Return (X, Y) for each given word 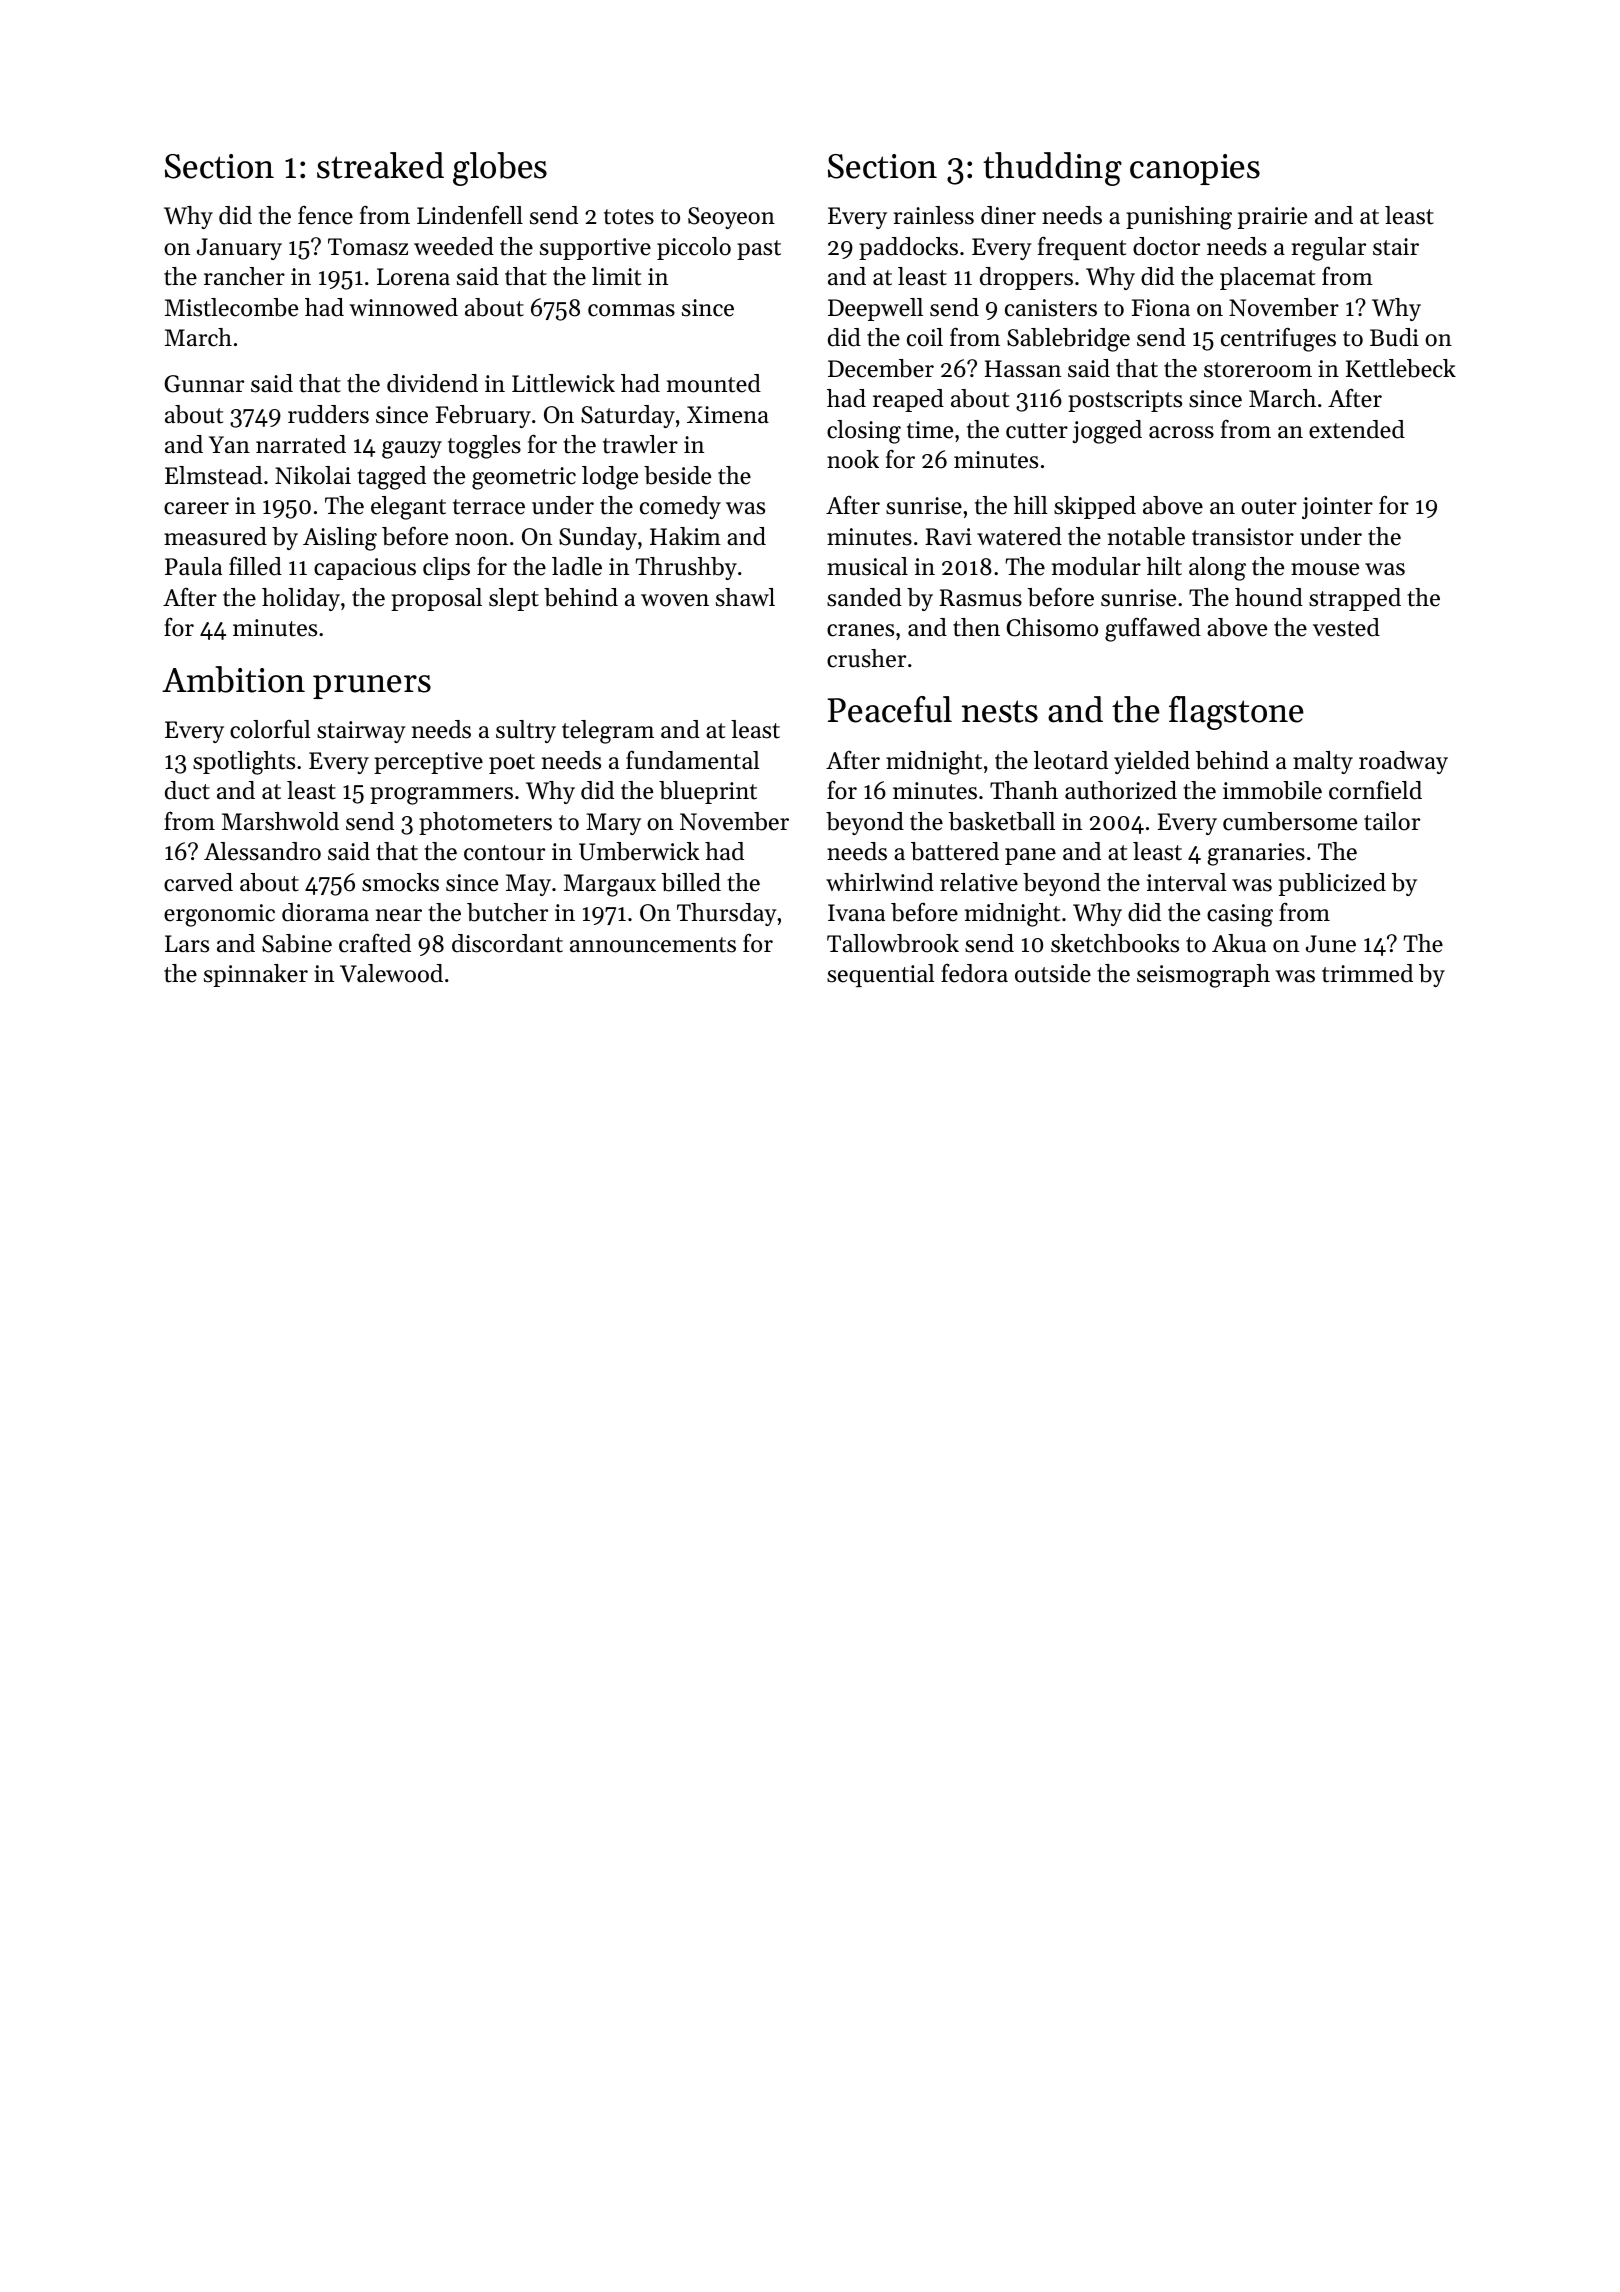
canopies (1195, 169)
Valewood (391, 973)
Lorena (413, 277)
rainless (934, 215)
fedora (974, 973)
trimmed (1367, 973)
